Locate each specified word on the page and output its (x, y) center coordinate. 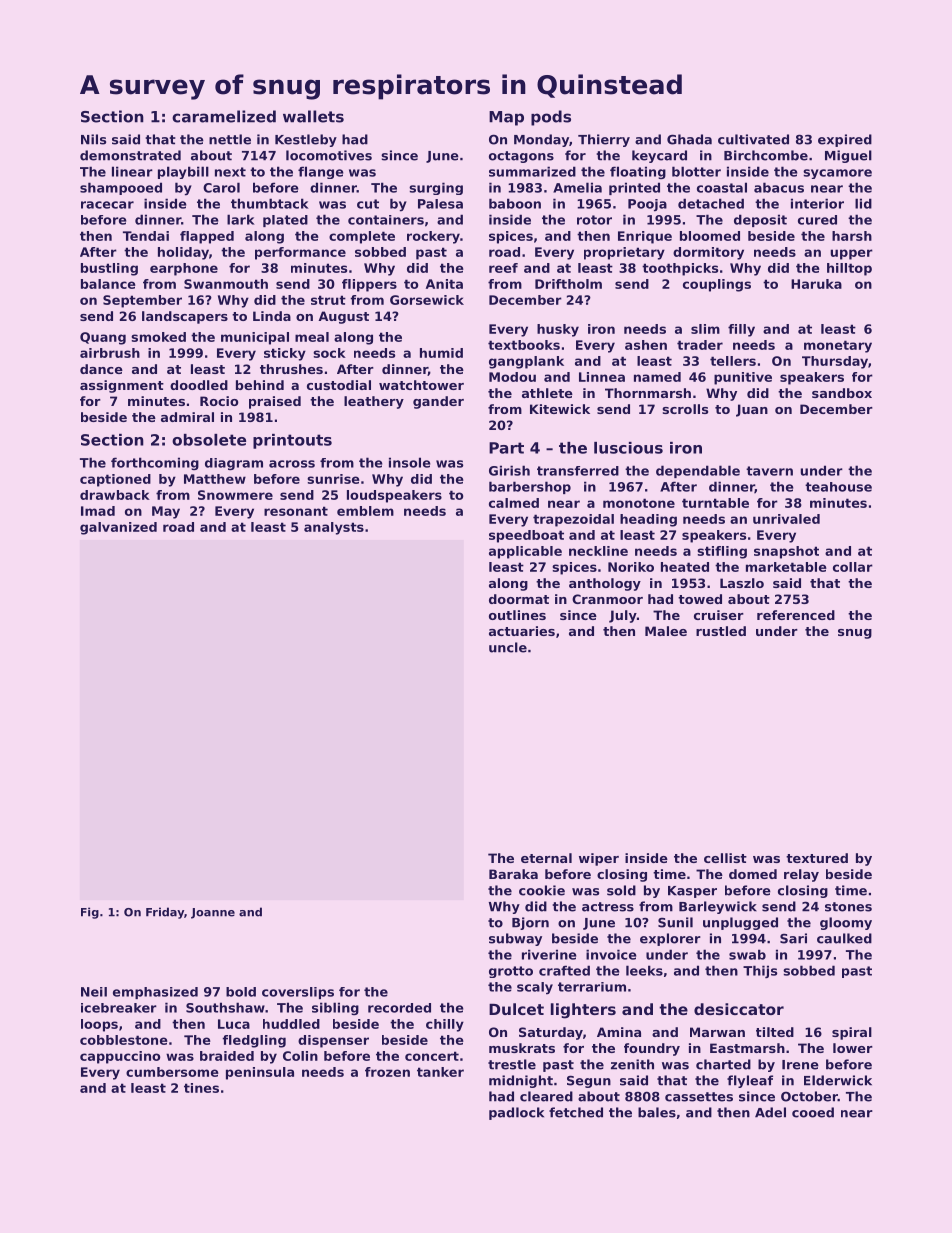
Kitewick (560, 409)
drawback (115, 495)
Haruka (816, 284)
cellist (725, 858)
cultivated (753, 139)
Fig (90, 913)
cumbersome (172, 1072)
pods (551, 118)
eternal (546, 858)
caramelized (224, 116)
